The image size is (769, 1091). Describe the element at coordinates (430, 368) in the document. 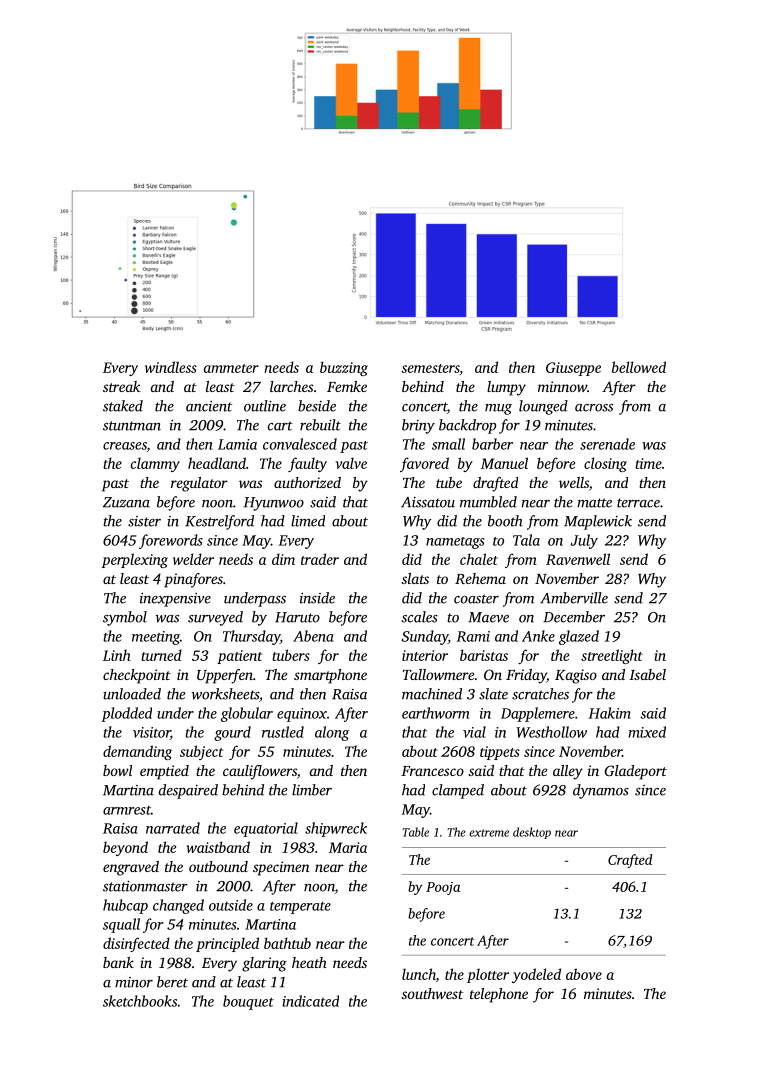

I see `semesters` at that location.
